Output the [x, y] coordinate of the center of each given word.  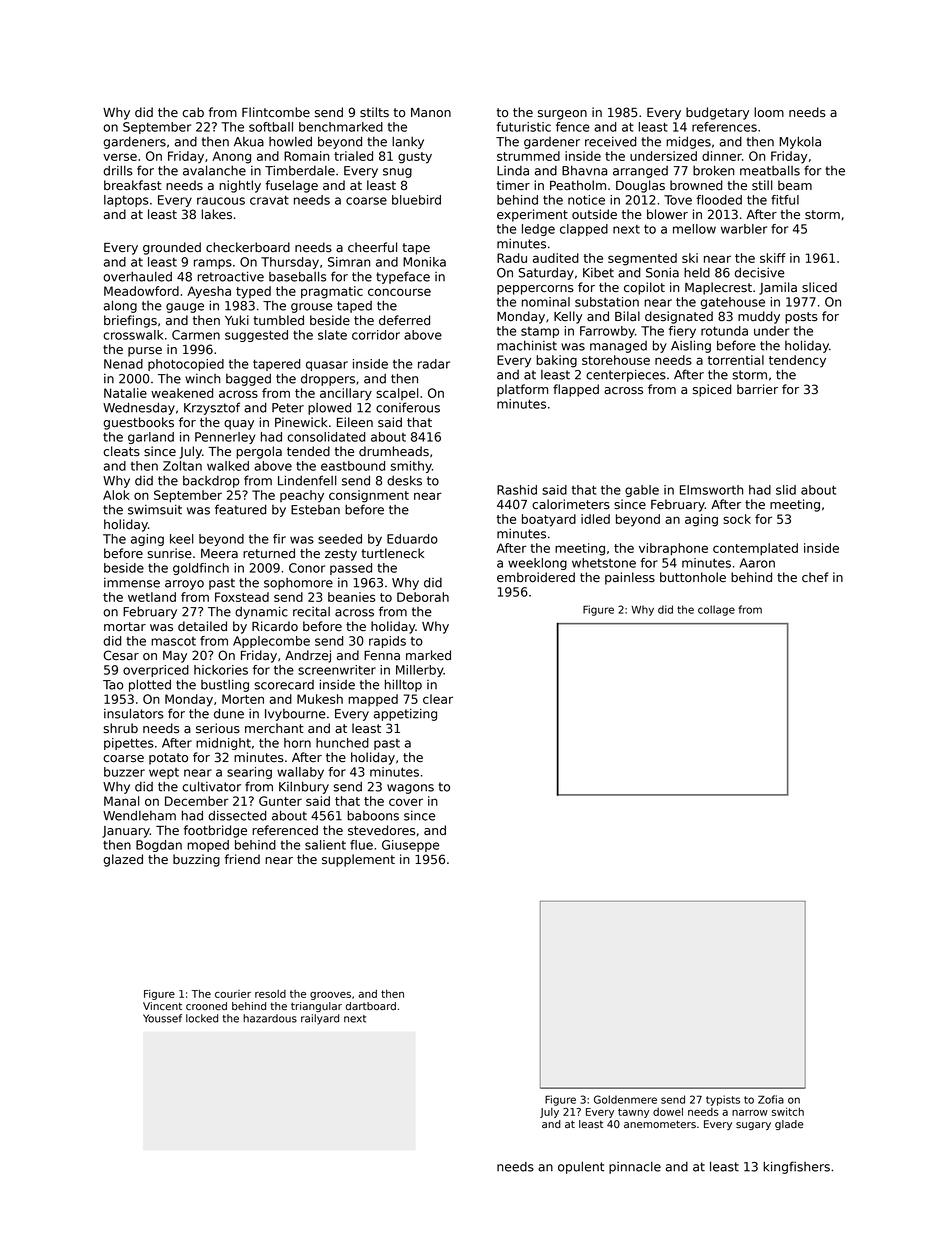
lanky [408, 142]
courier [233, 994]
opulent [581, 1167]
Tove [678, 200]
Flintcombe [276, 112]
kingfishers [796, 1167]
